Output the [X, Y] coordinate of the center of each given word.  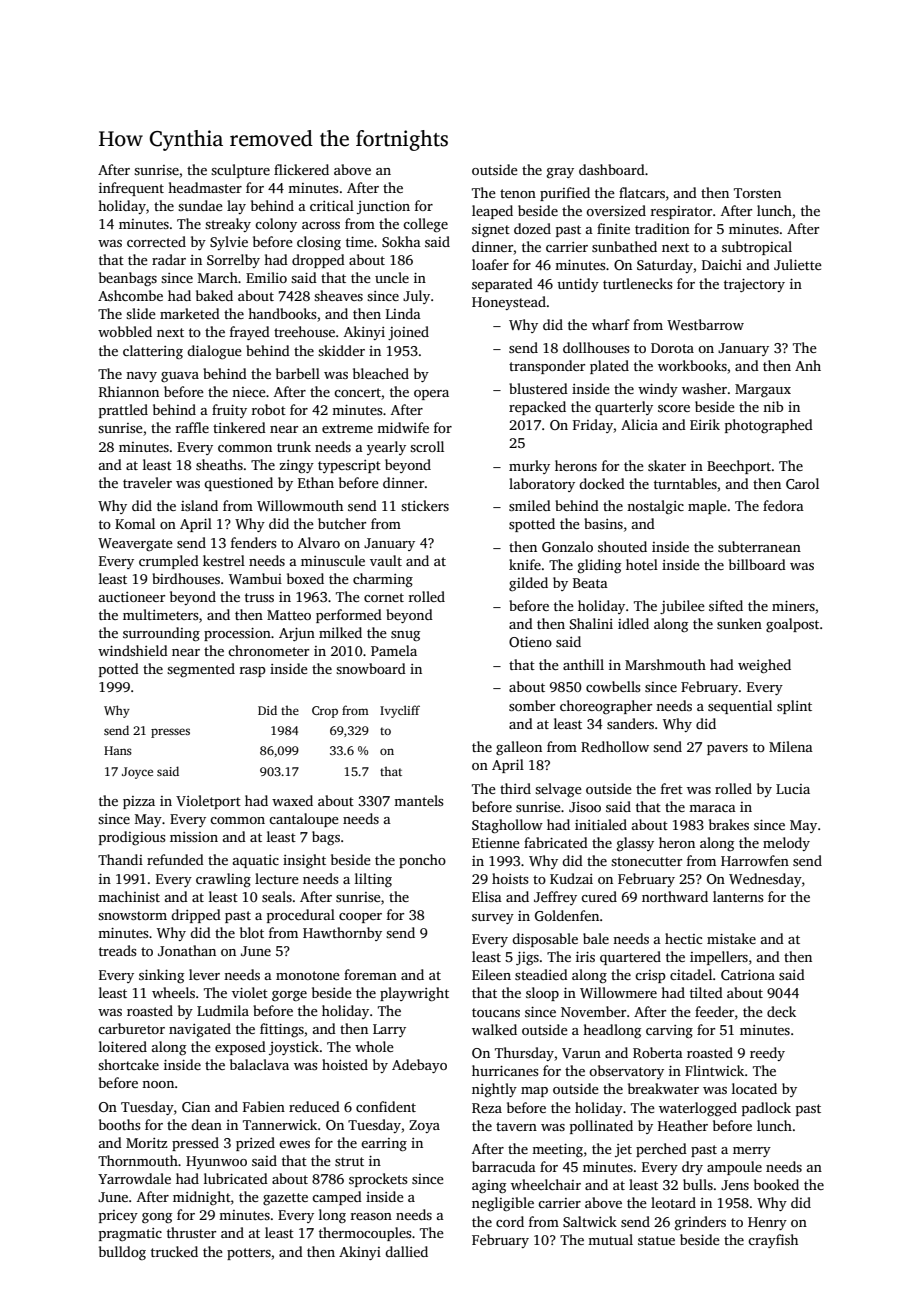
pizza [139, 802]
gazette [285, 1199]
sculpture [240, 171]
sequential [740, 707]
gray [560, 173]
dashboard [612, 169]
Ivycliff [400, 711]
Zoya [424, 1126]
